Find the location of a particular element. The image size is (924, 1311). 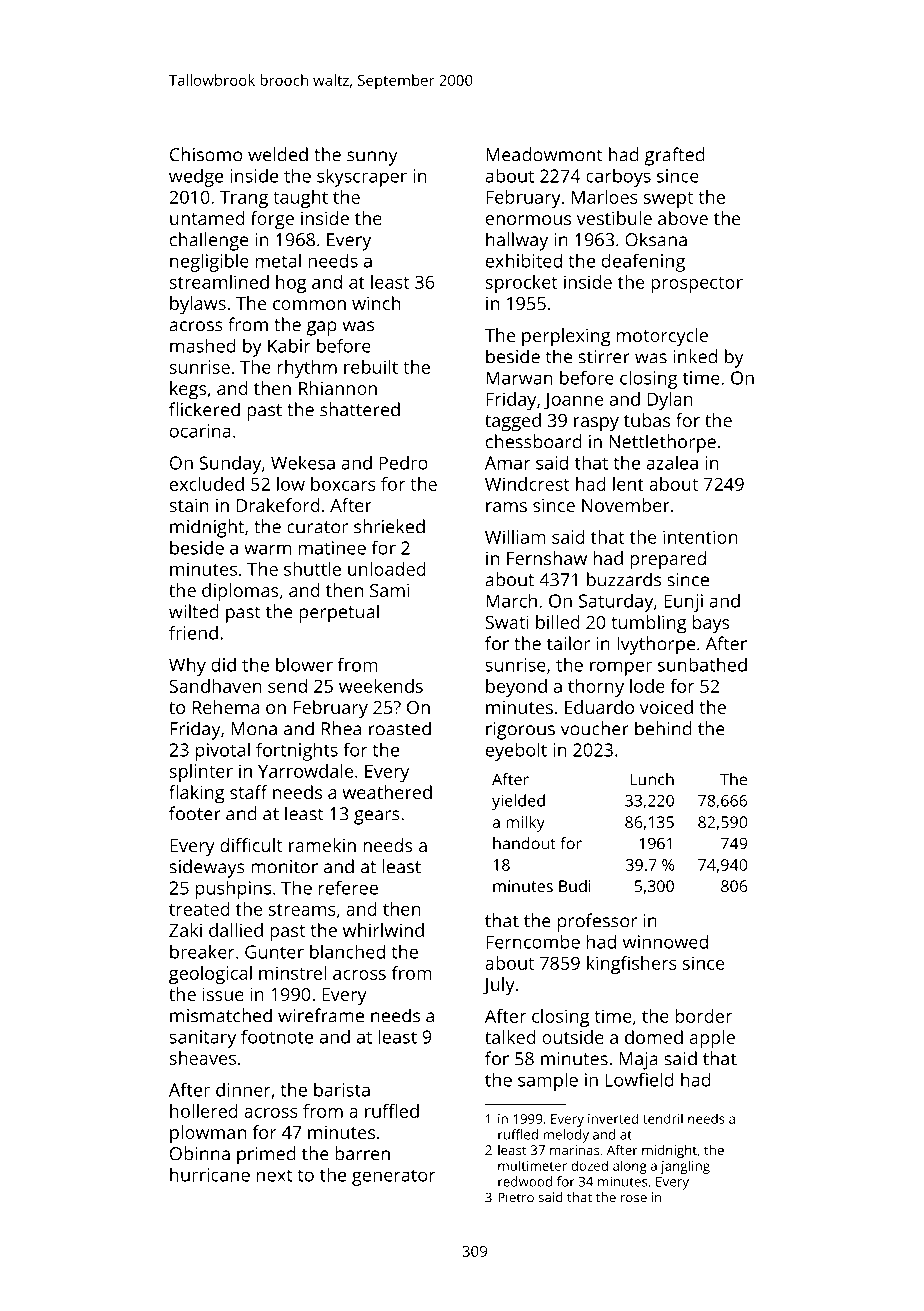

skyscraper is located at coordinates (362, 177).
